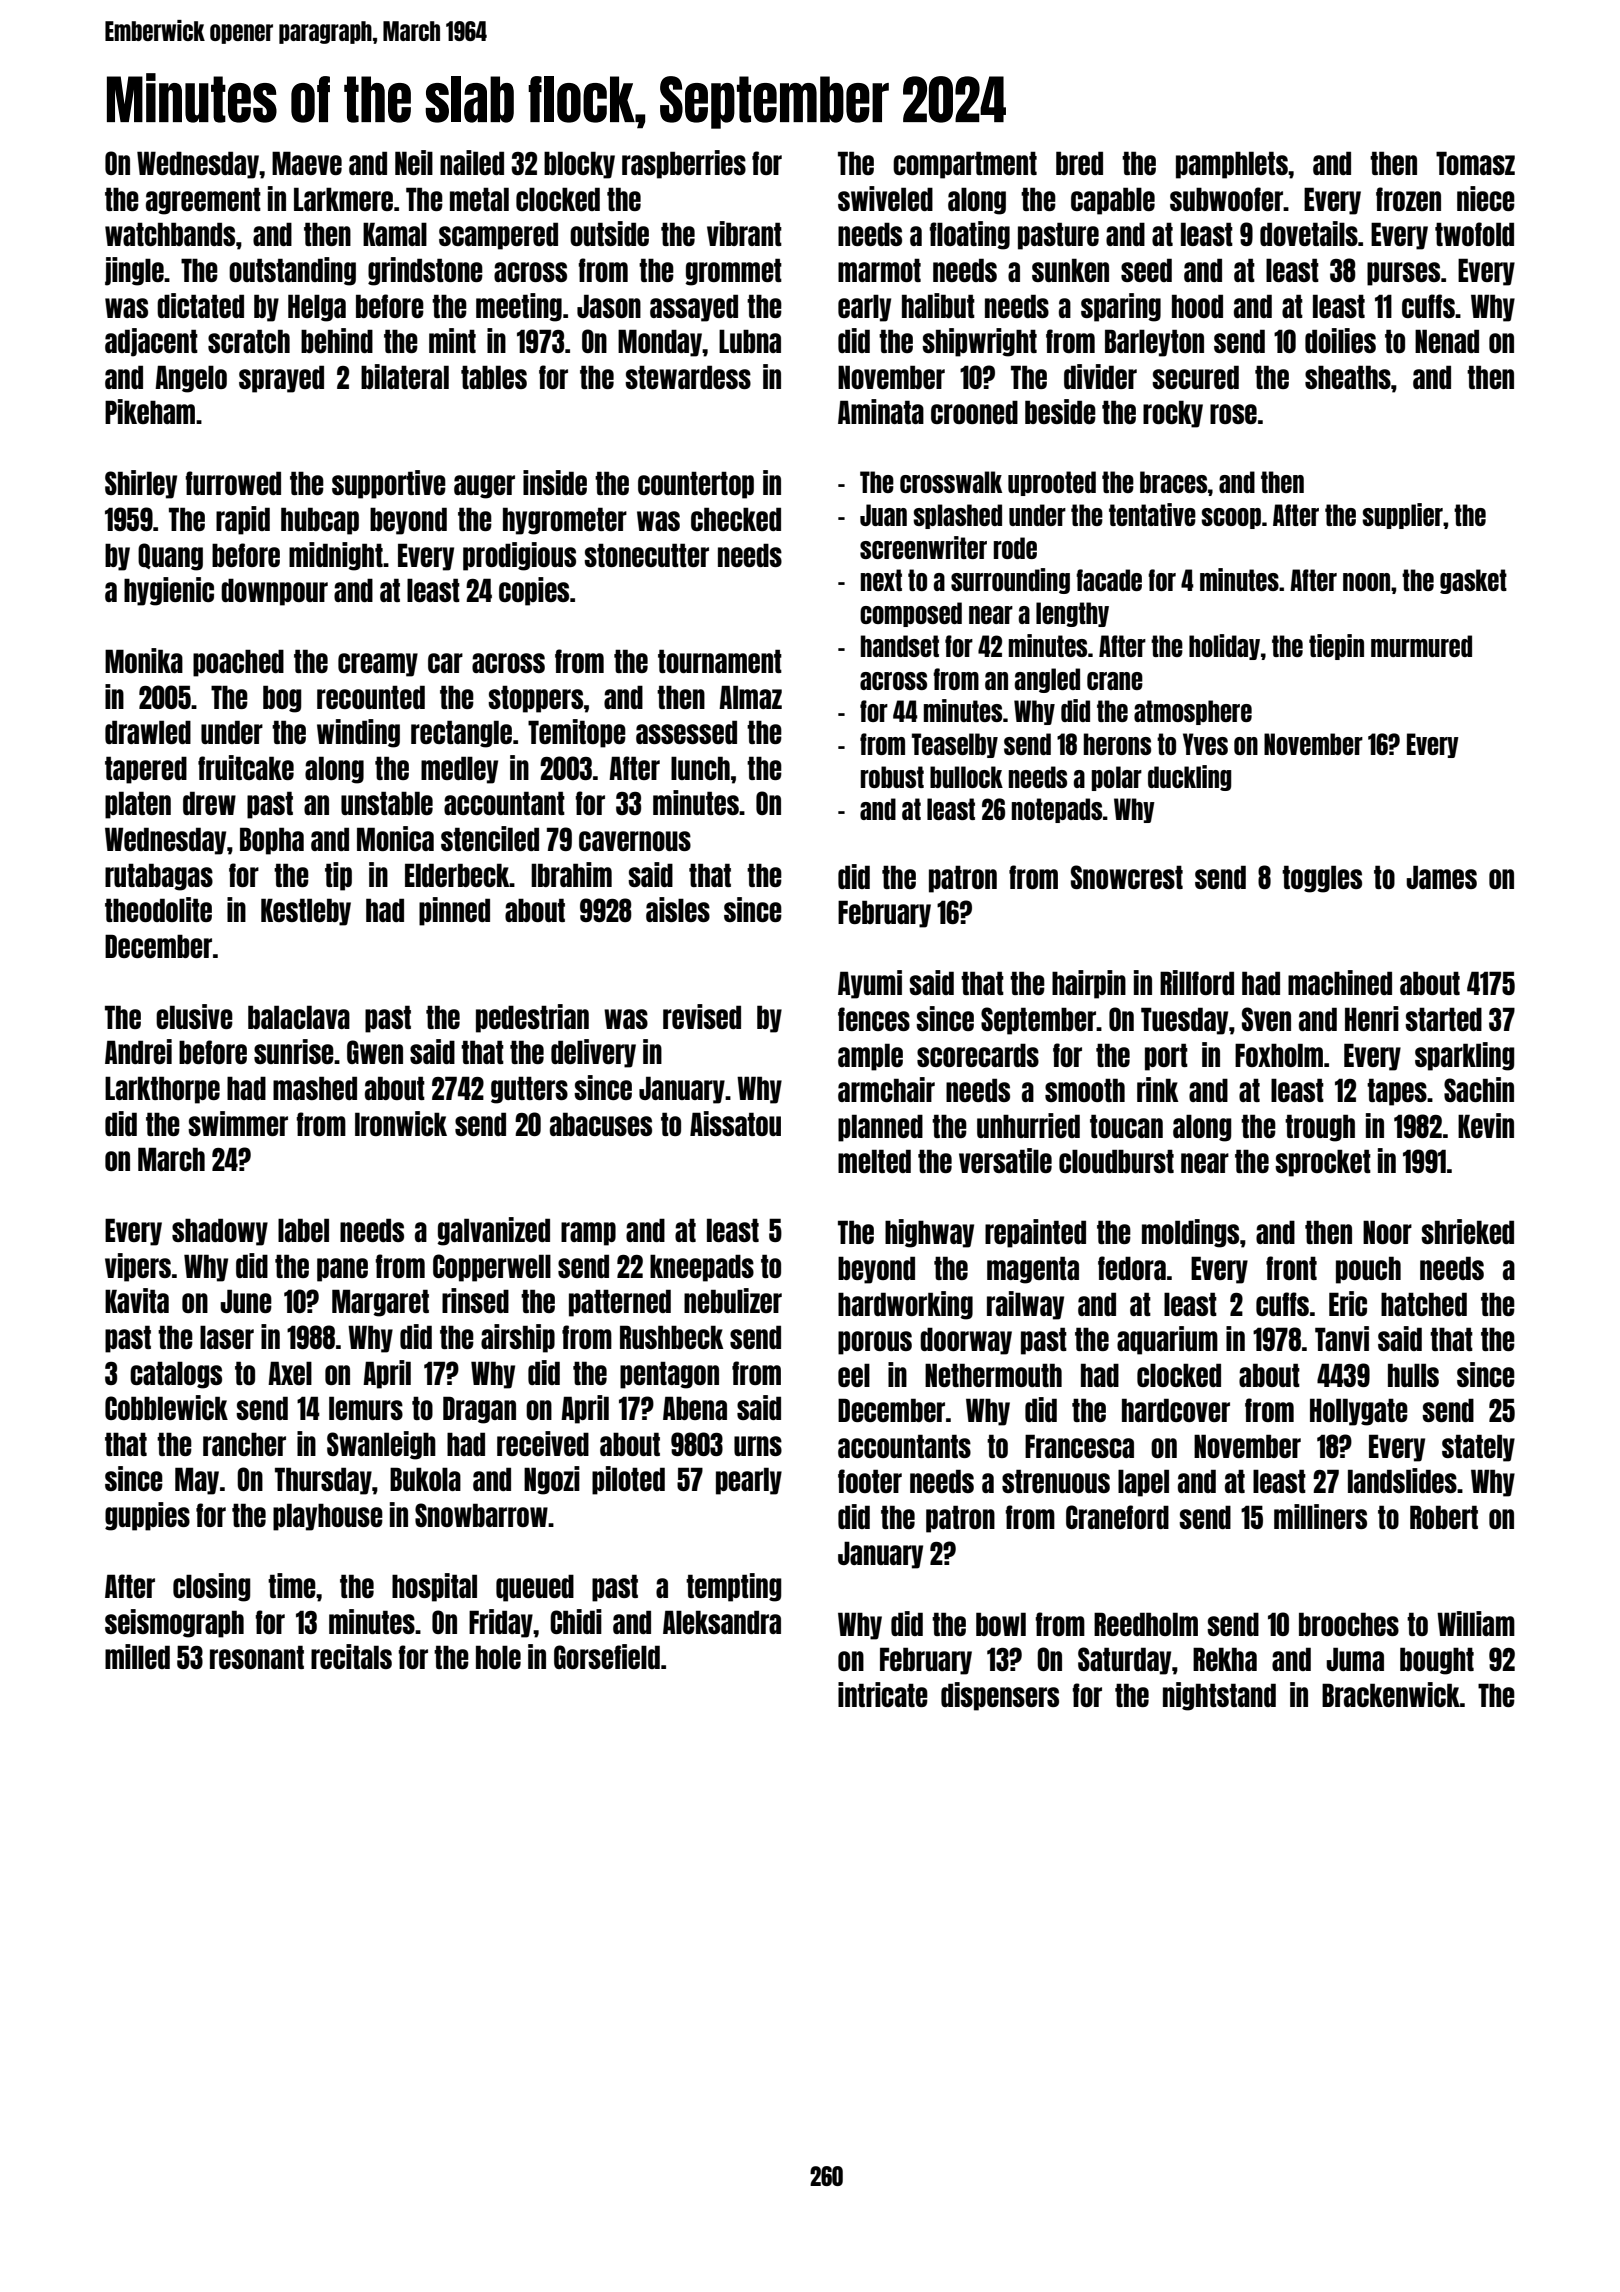 The image size is (1620, 2292). Describe the element at coordinates (414, 162) in the screenshot. I see `Neil` at that location.
